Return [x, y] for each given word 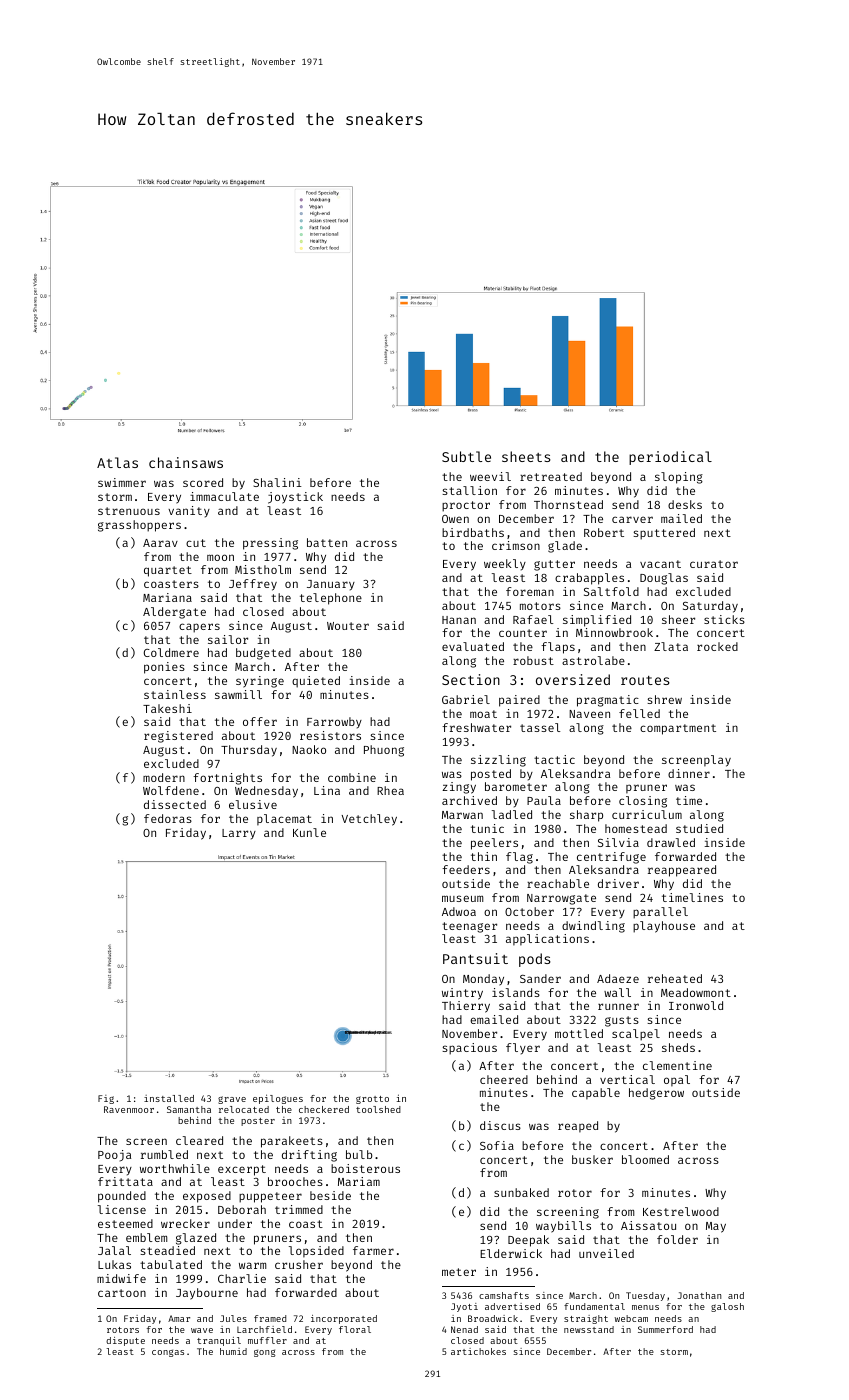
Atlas [117, 462]
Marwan [462, 815]
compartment [678, 729]
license [122, 1209]
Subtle [466, 456]
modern [164, 777]
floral [355, 1329]
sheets [526, 456]
